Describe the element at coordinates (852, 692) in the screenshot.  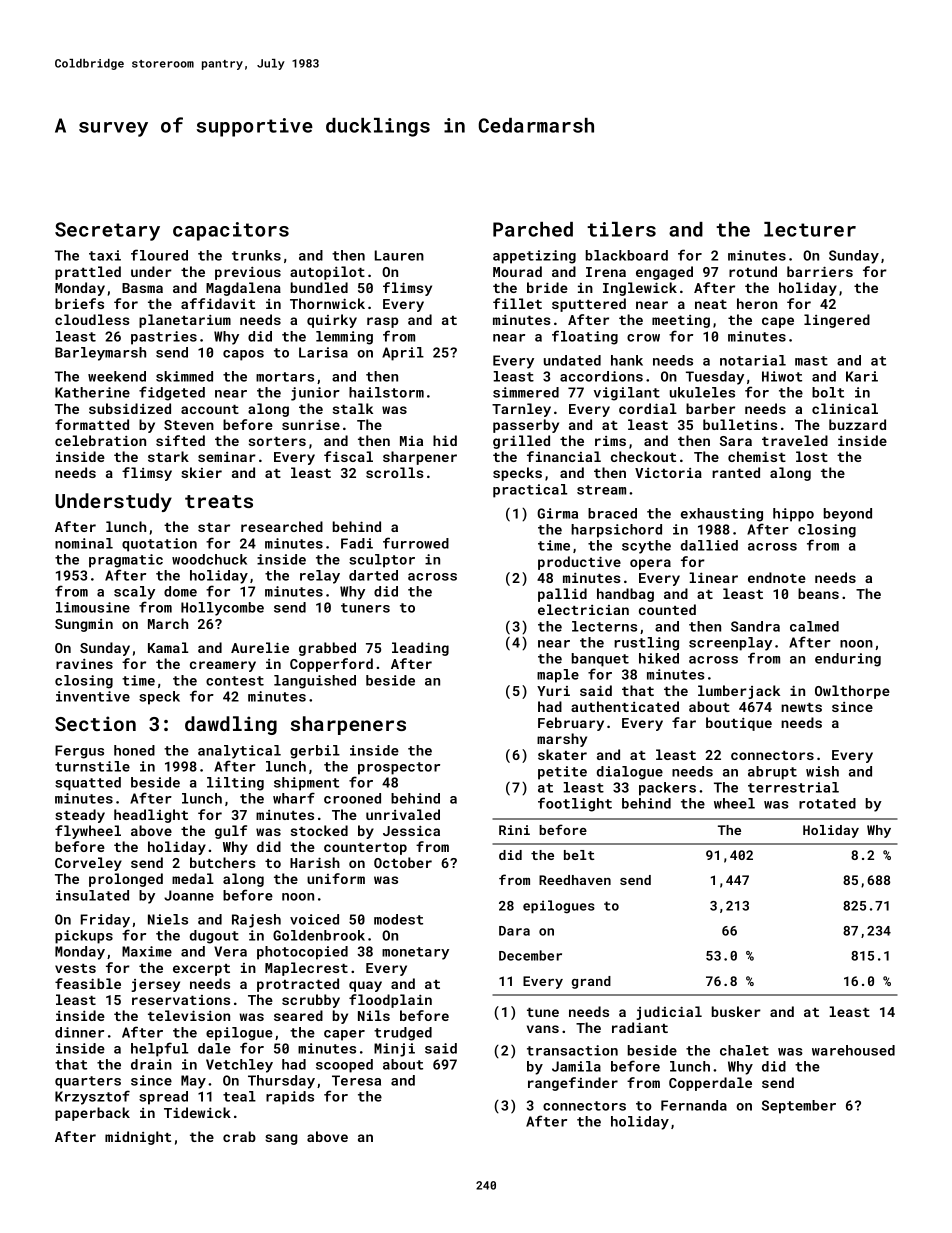
I see `Owlthorpe` at that location.
